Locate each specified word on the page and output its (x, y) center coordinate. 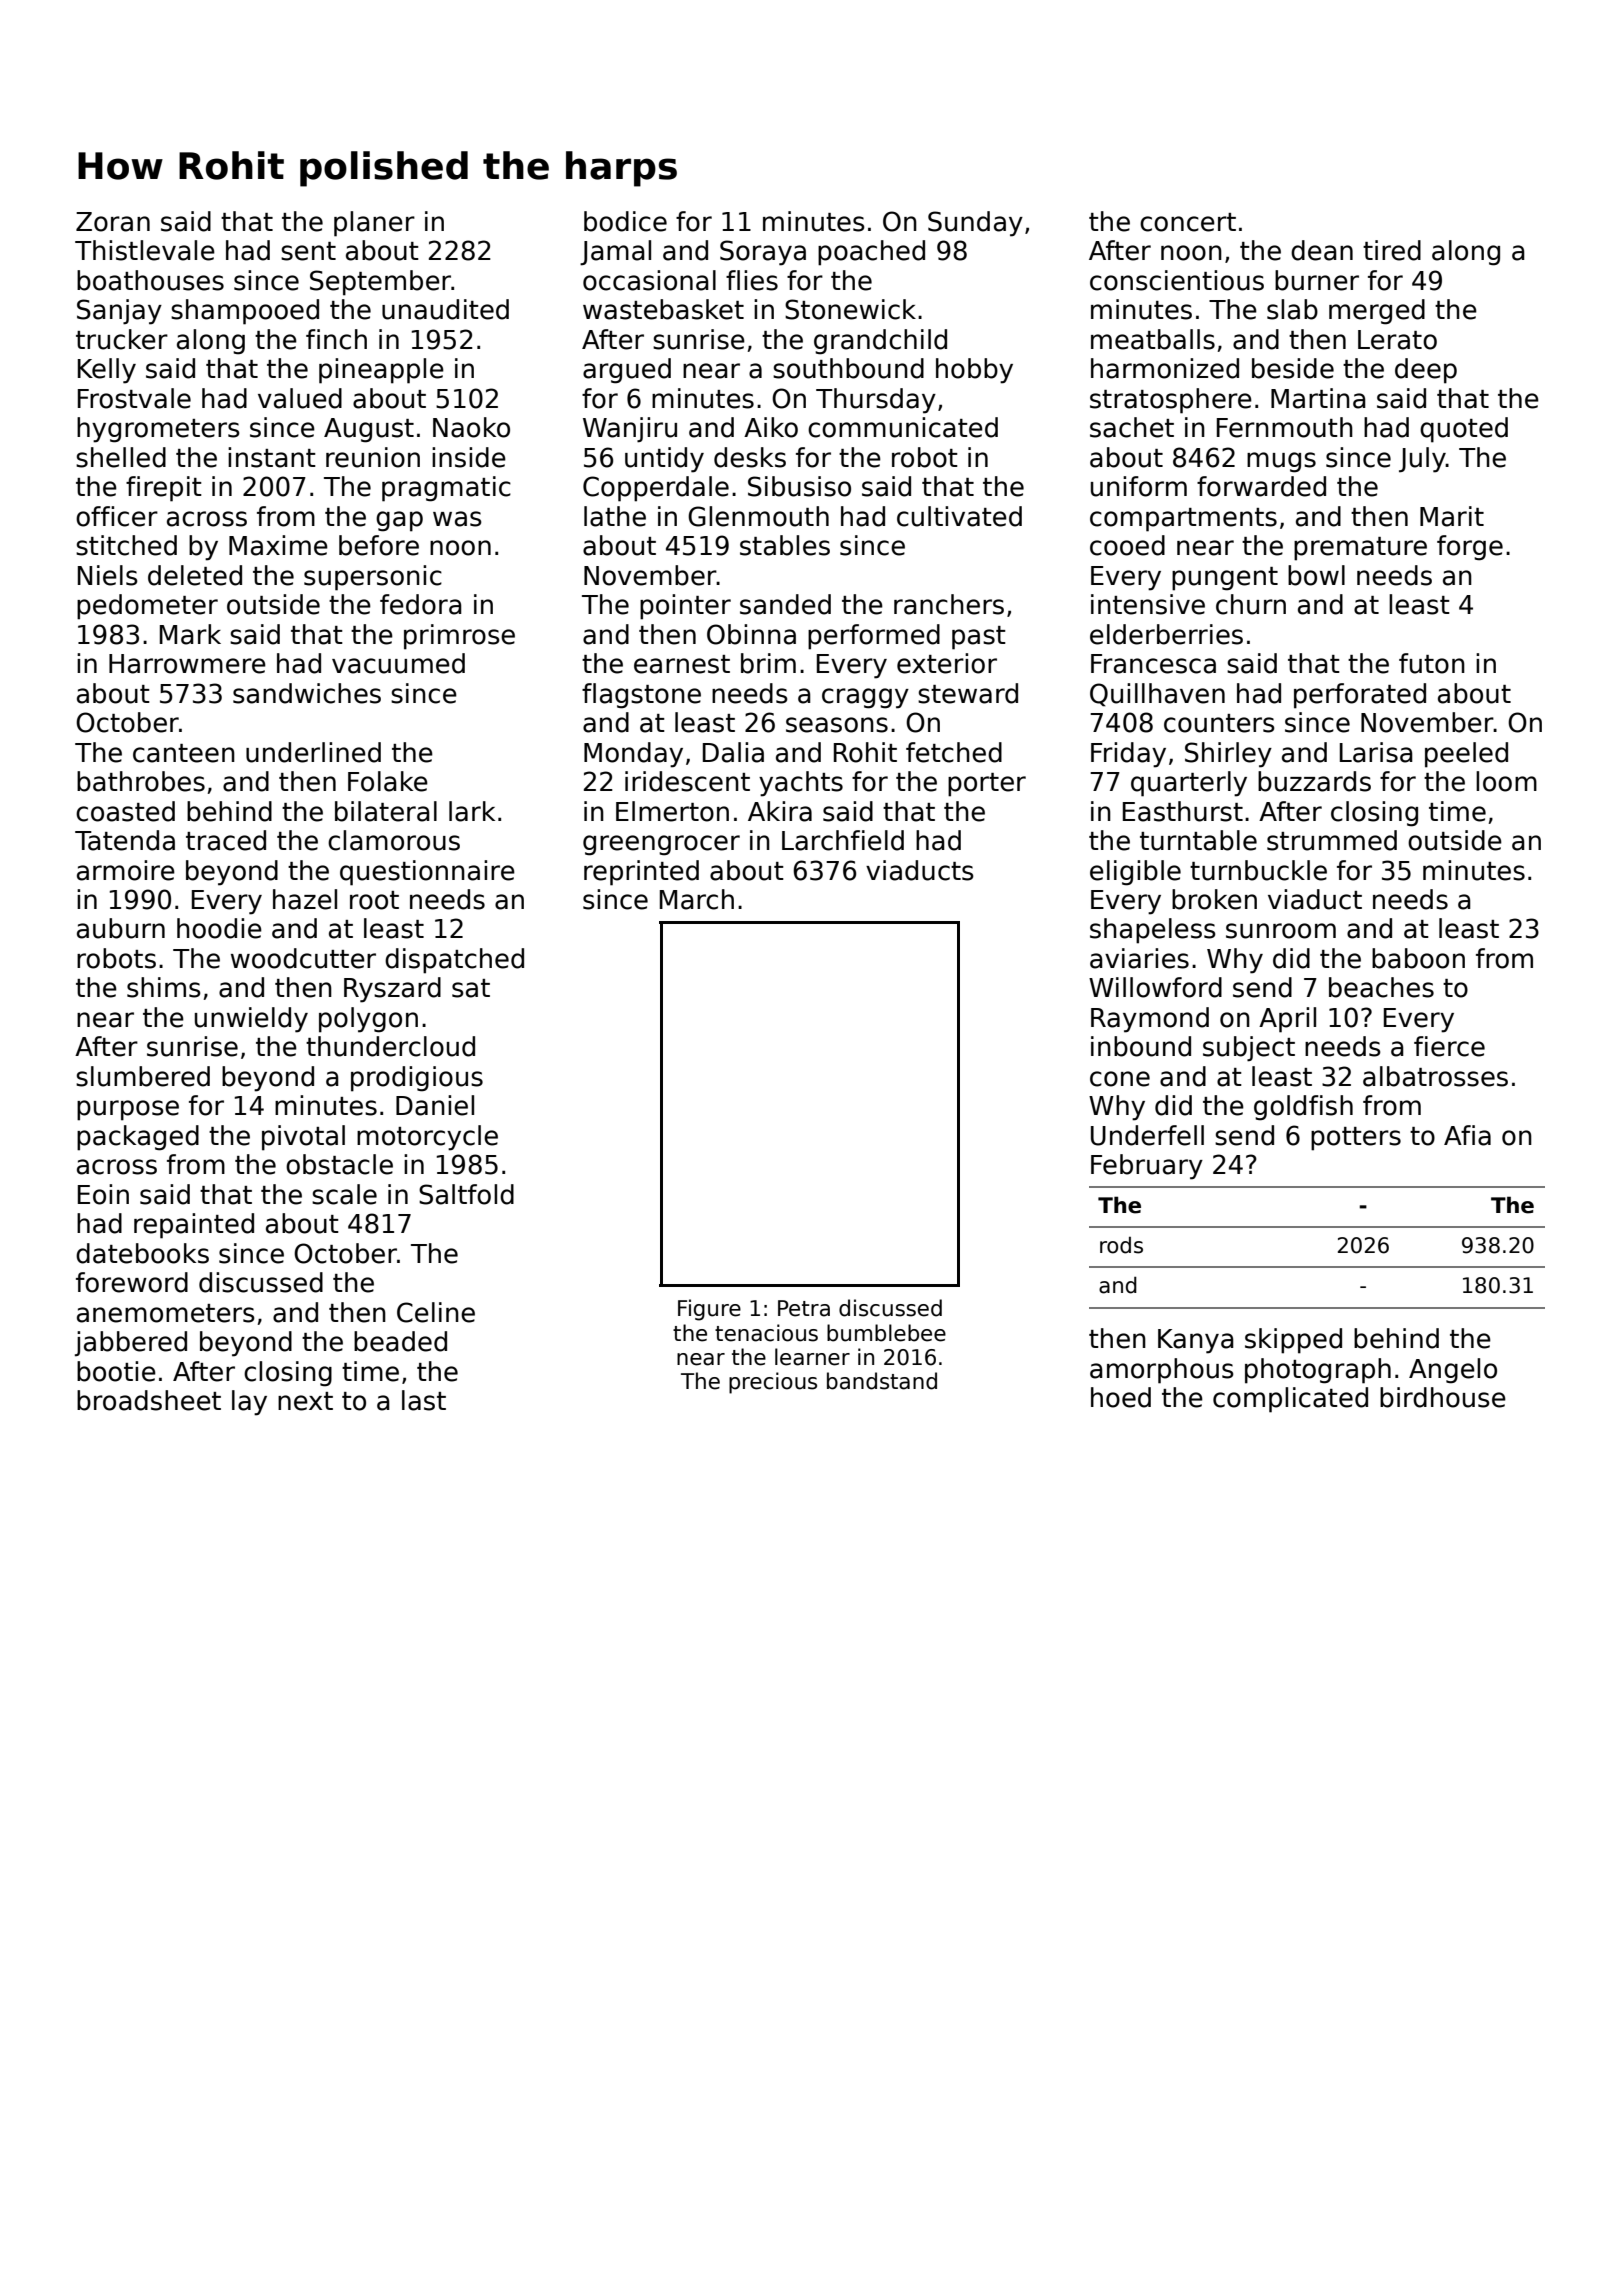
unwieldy (251, 1020)
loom (1506, 781)
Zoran (113, 222)
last (424, 1400)
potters (1356, 1139)
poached (871, 253)
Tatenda (125, 840)
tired (1392, 250)
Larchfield (843, 840)
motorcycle (427, 1138)
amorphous (1162, 1371)
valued (300, 398)
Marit (1452, 516)
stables (785, 545)
